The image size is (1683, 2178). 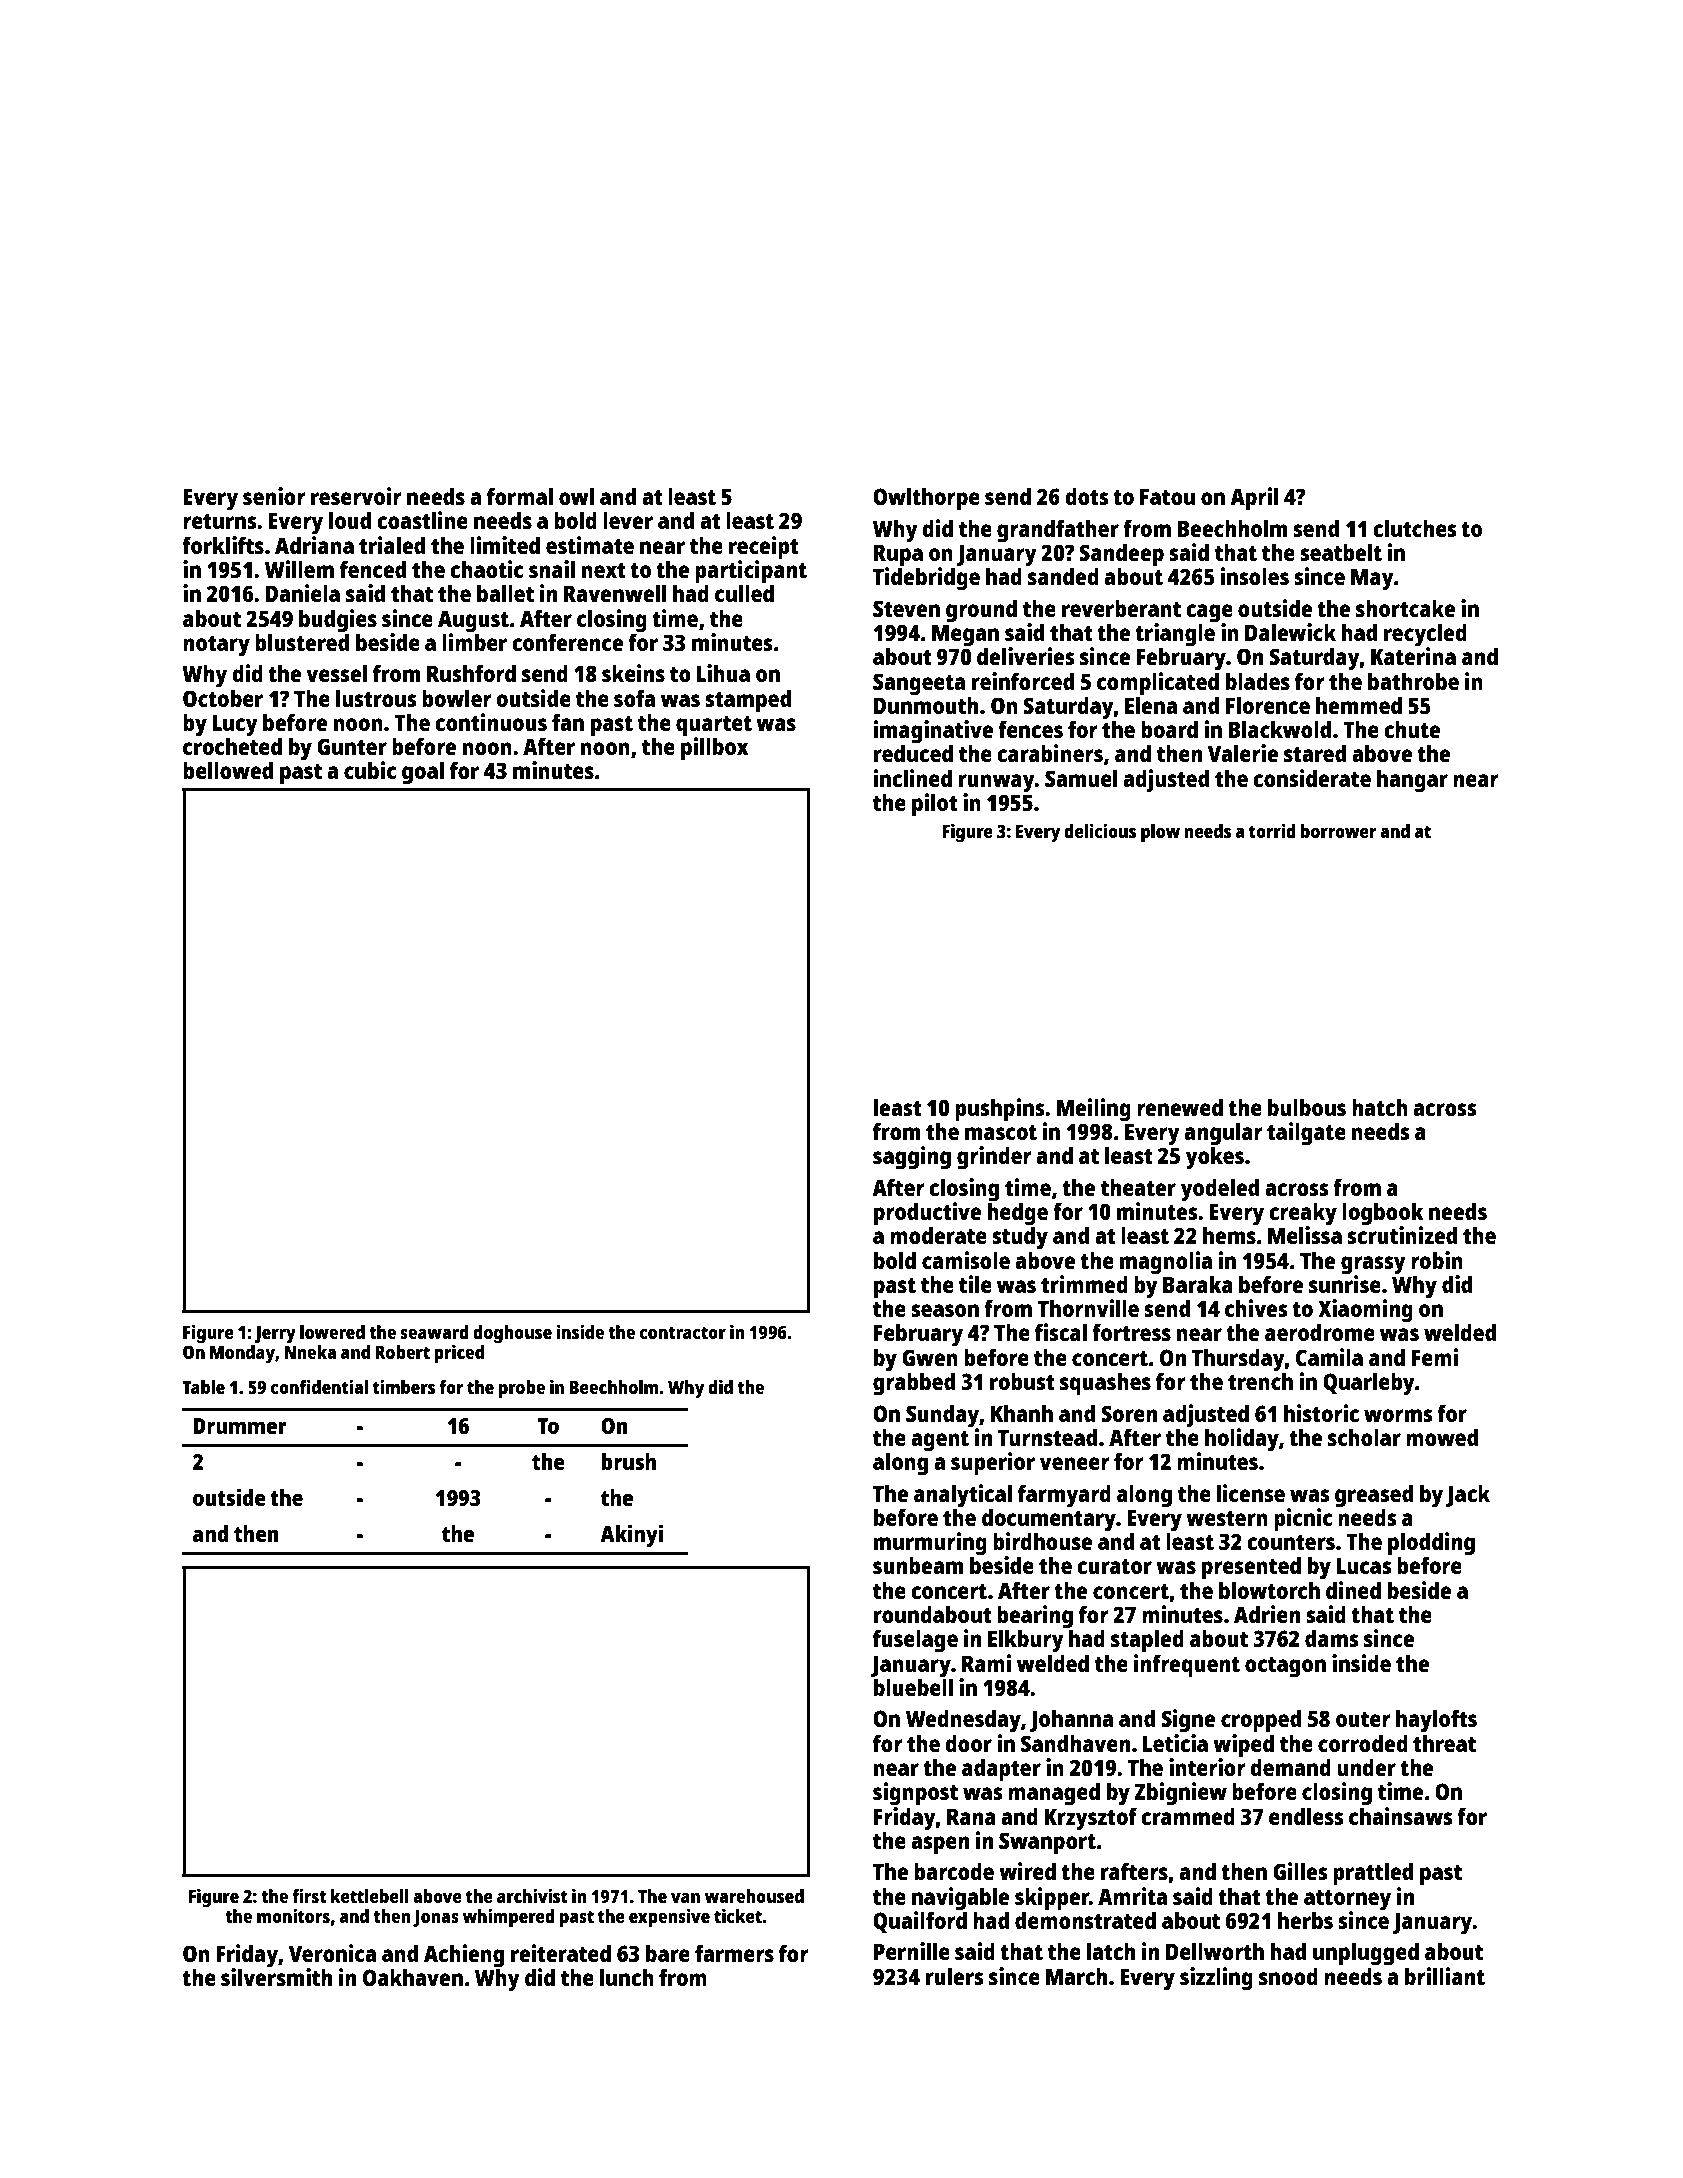 I want to click on Nneka, so click(x=310, y=1352).
